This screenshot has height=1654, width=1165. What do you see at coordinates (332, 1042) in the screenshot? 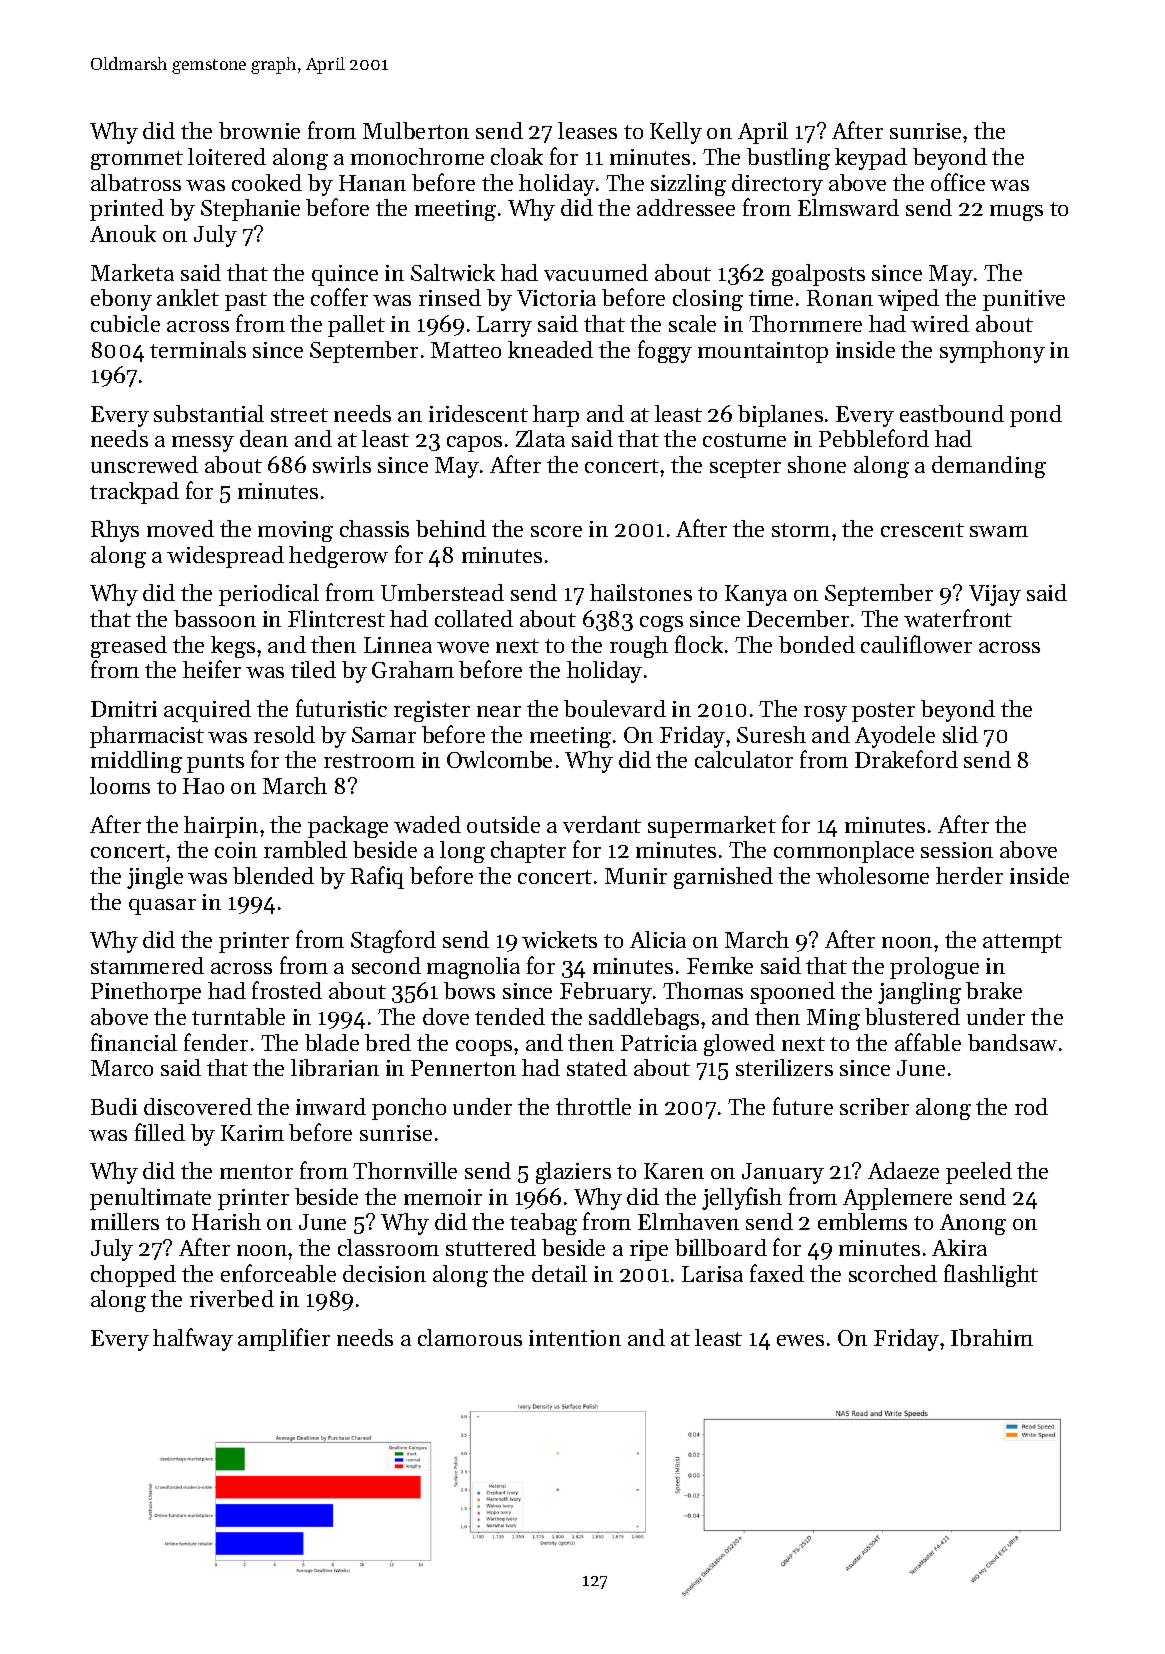
I see `blade` at bounding box center [332, 1042].
